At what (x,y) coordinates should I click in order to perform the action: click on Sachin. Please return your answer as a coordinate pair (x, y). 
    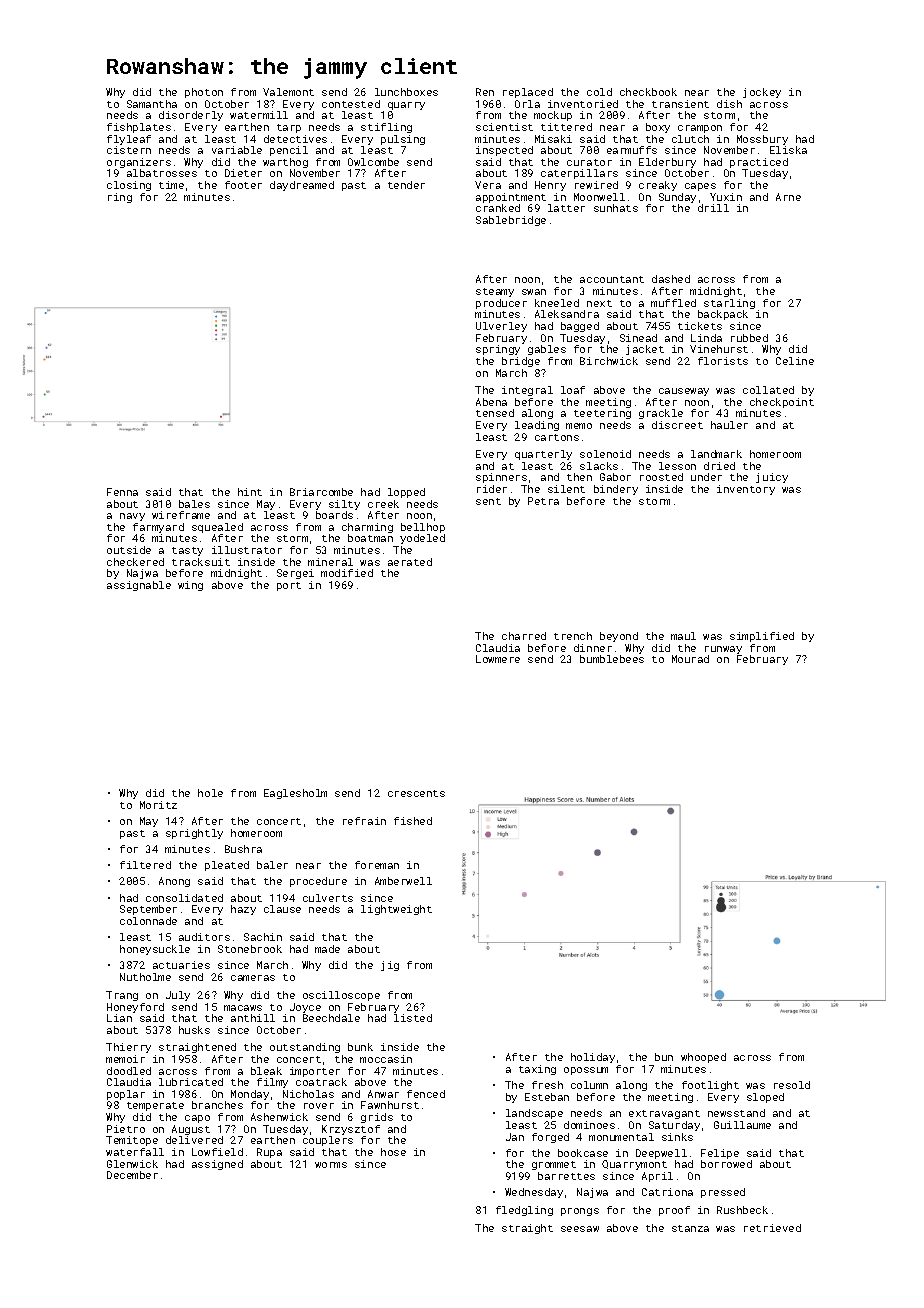
    Looking at the image, I should click on (263, 937).
